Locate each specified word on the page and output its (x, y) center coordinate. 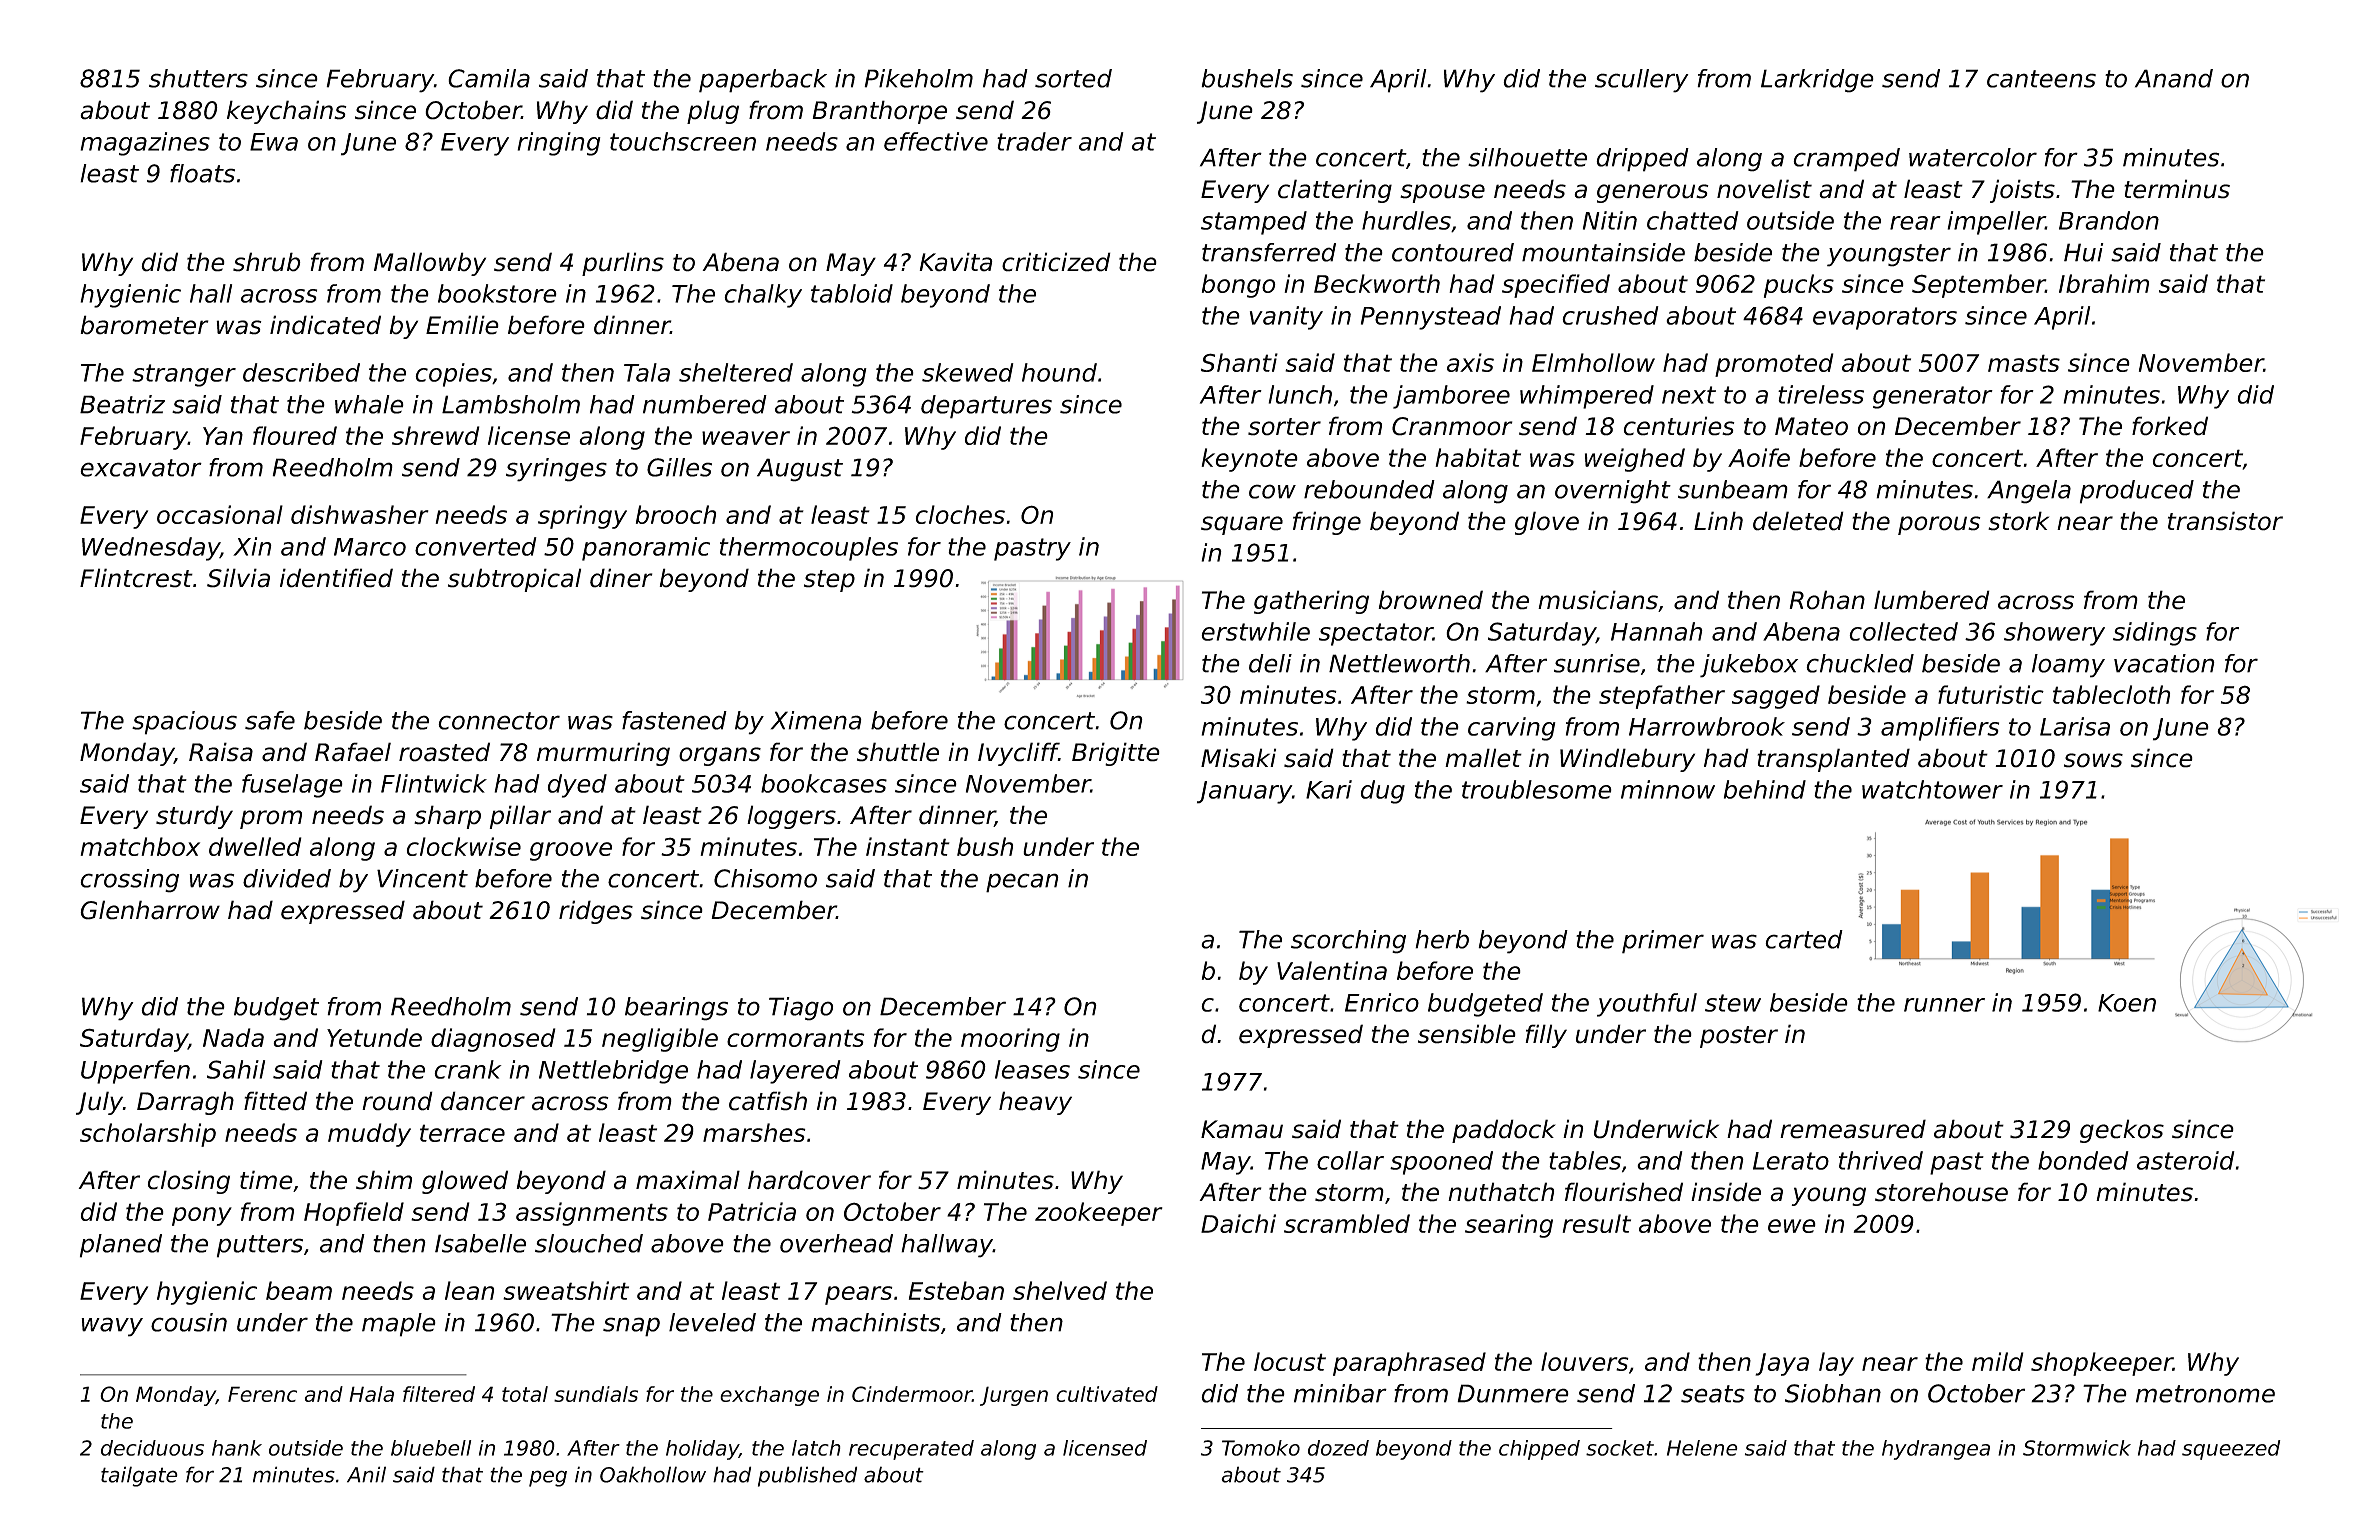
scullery (1642, 81)
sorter (1284, 427)
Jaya (1782, 1364)
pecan (1022, 883)
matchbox (140, 846)
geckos (2122, 1131)
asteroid (2186, 1160)
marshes (754, 1132)
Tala (647, 372)
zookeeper (1099, 1214)
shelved (1060, 1290)
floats (202, 173)
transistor (2225, 521)
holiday (702, 1450)
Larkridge (1817, 81)
